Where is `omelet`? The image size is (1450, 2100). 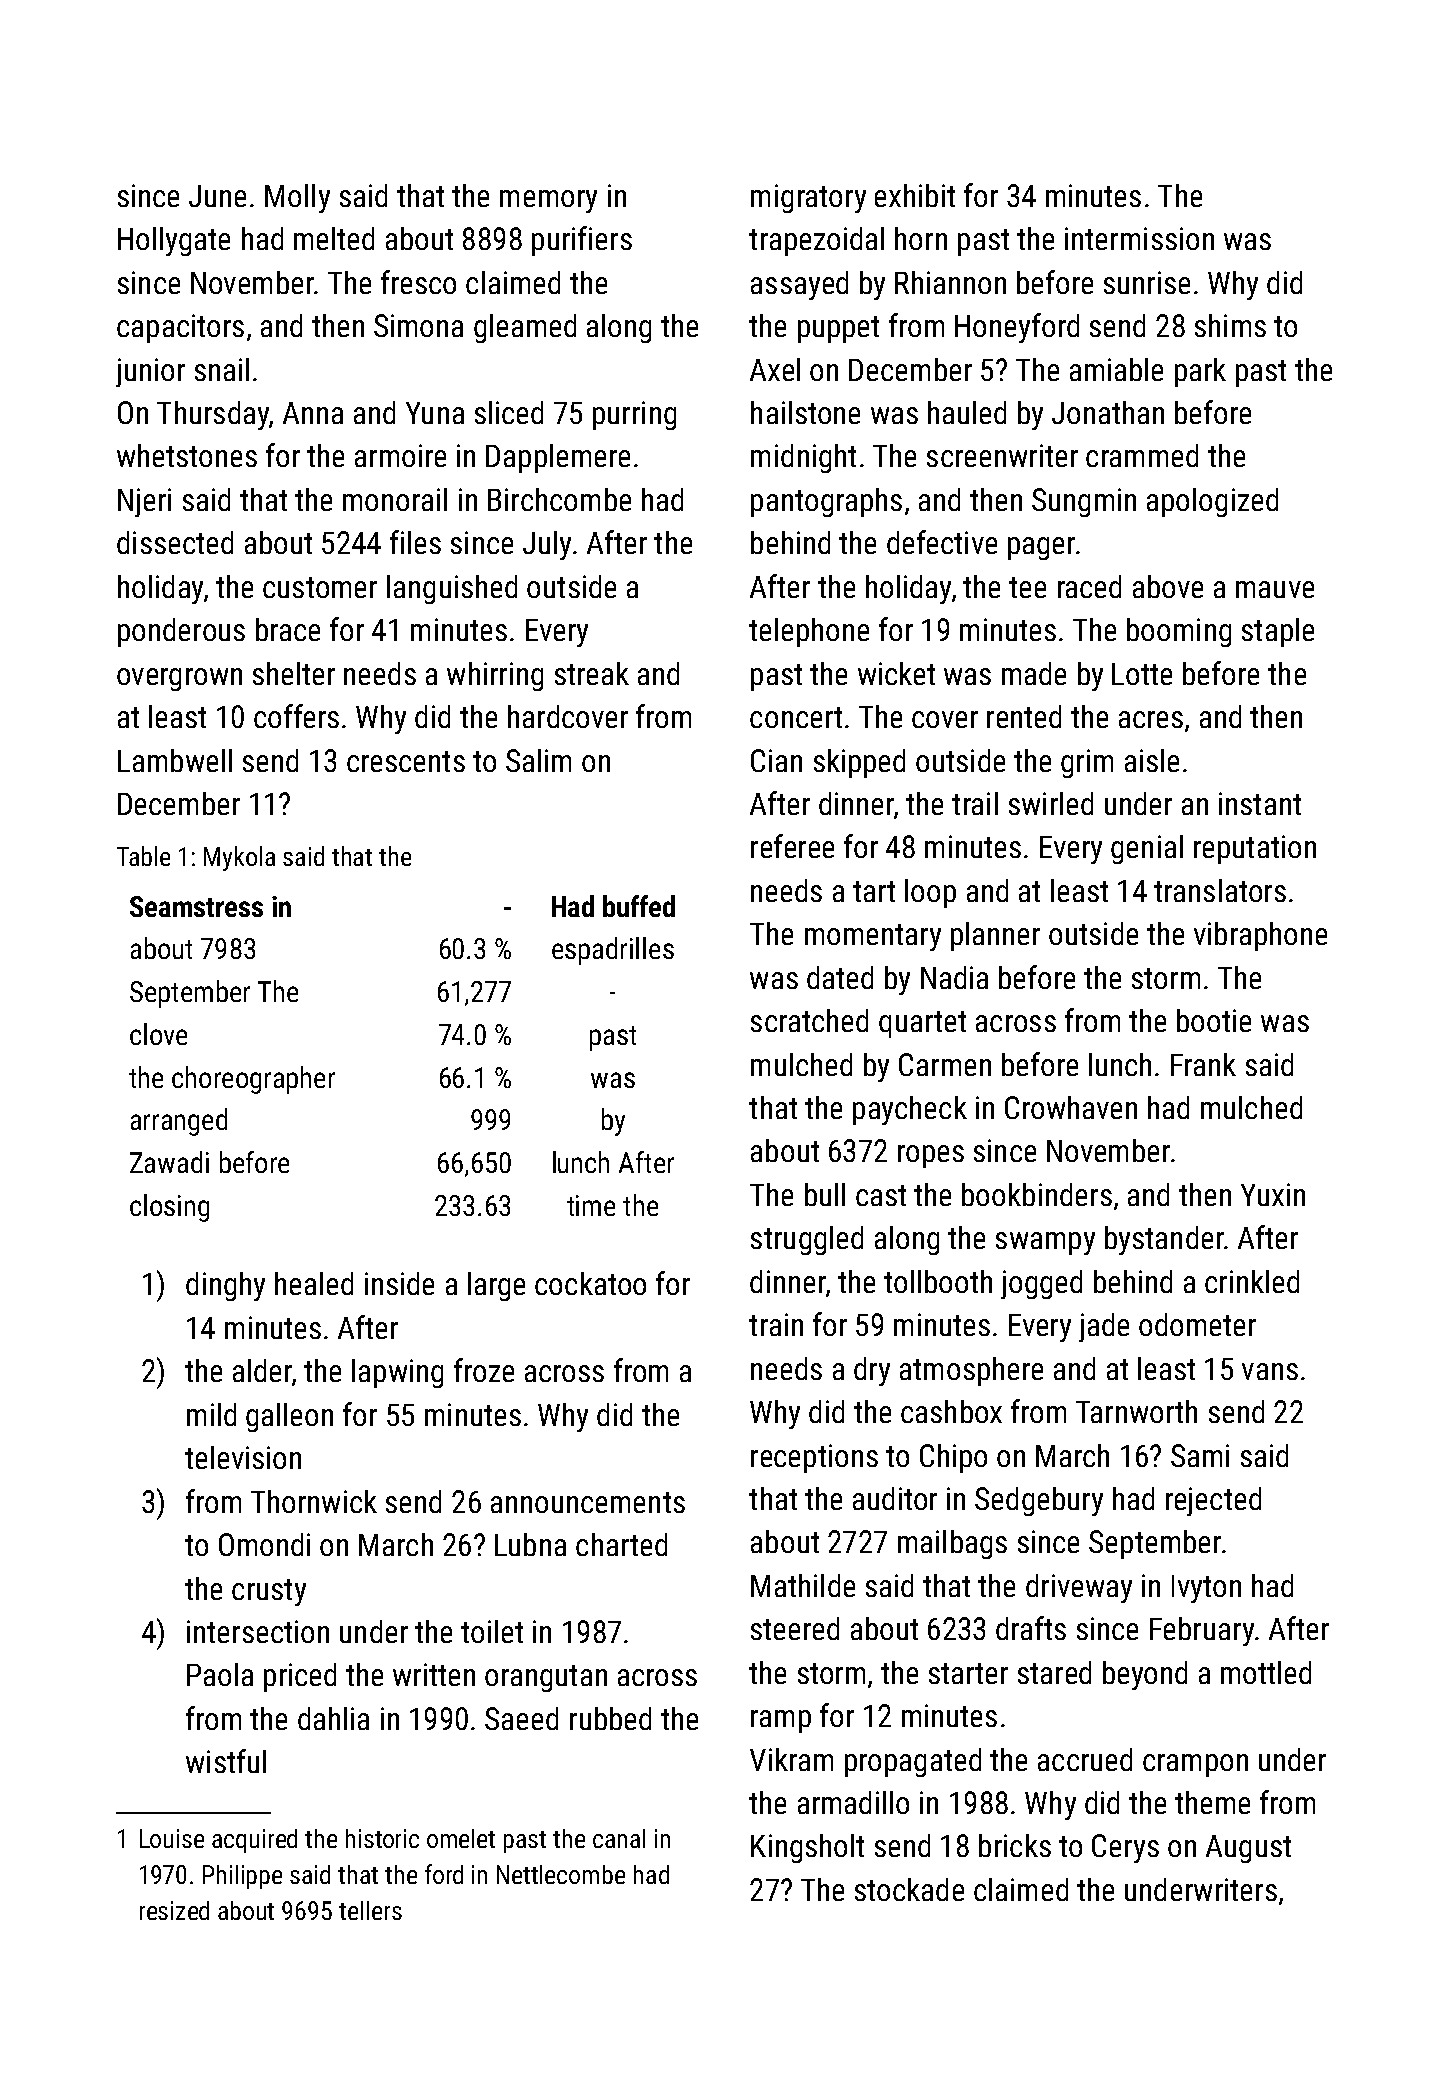 omelet is located at coordinates (461, 1838).
